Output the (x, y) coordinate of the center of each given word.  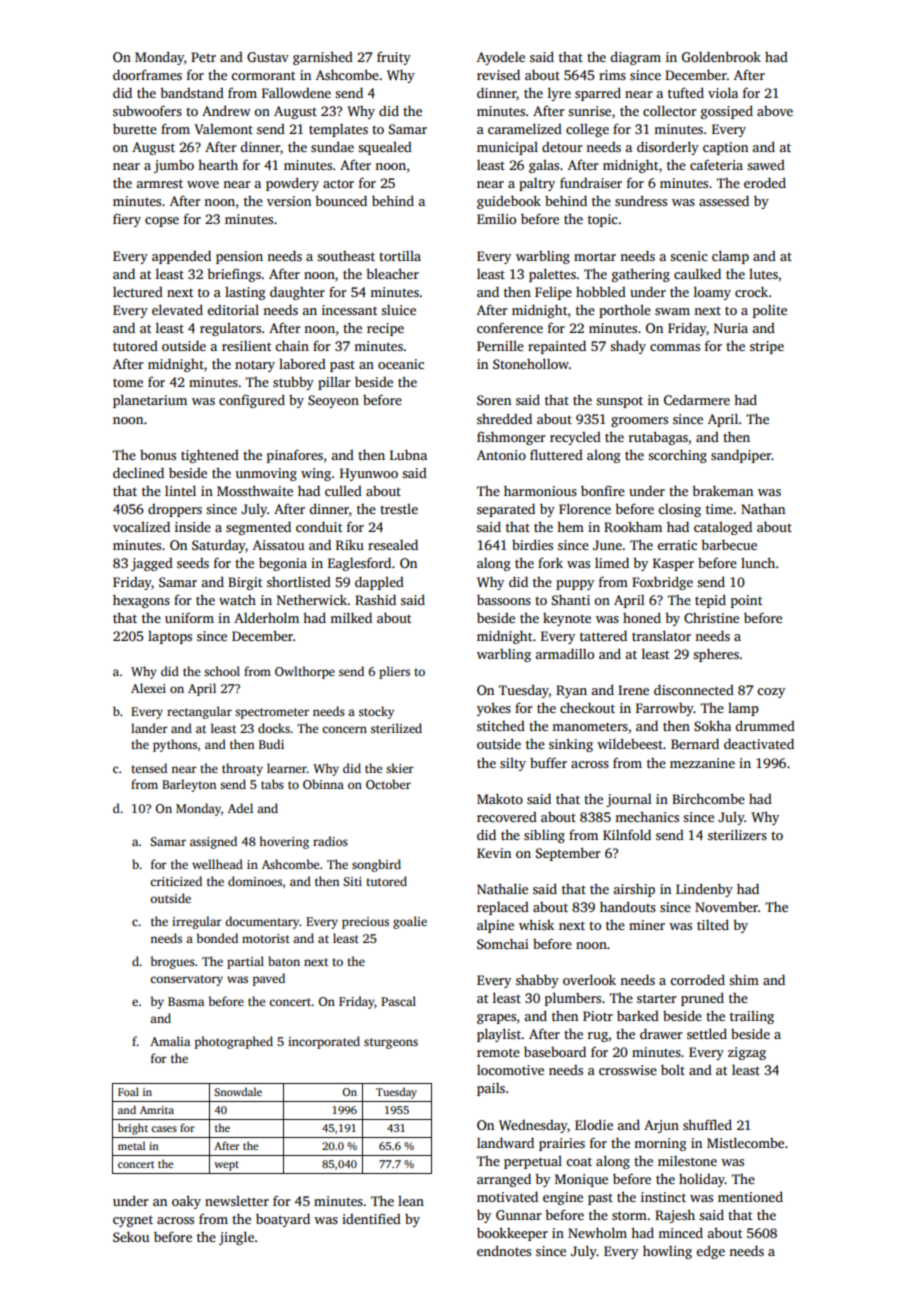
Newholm (597, 1232)
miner (647, 925)
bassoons (504, 599)
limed (612, 562)
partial (245, 962)
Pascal (398, 1001)
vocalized (141, 526)
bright (133, 1129)
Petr (203, 57)
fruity (394, 58)
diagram (635, 58)
